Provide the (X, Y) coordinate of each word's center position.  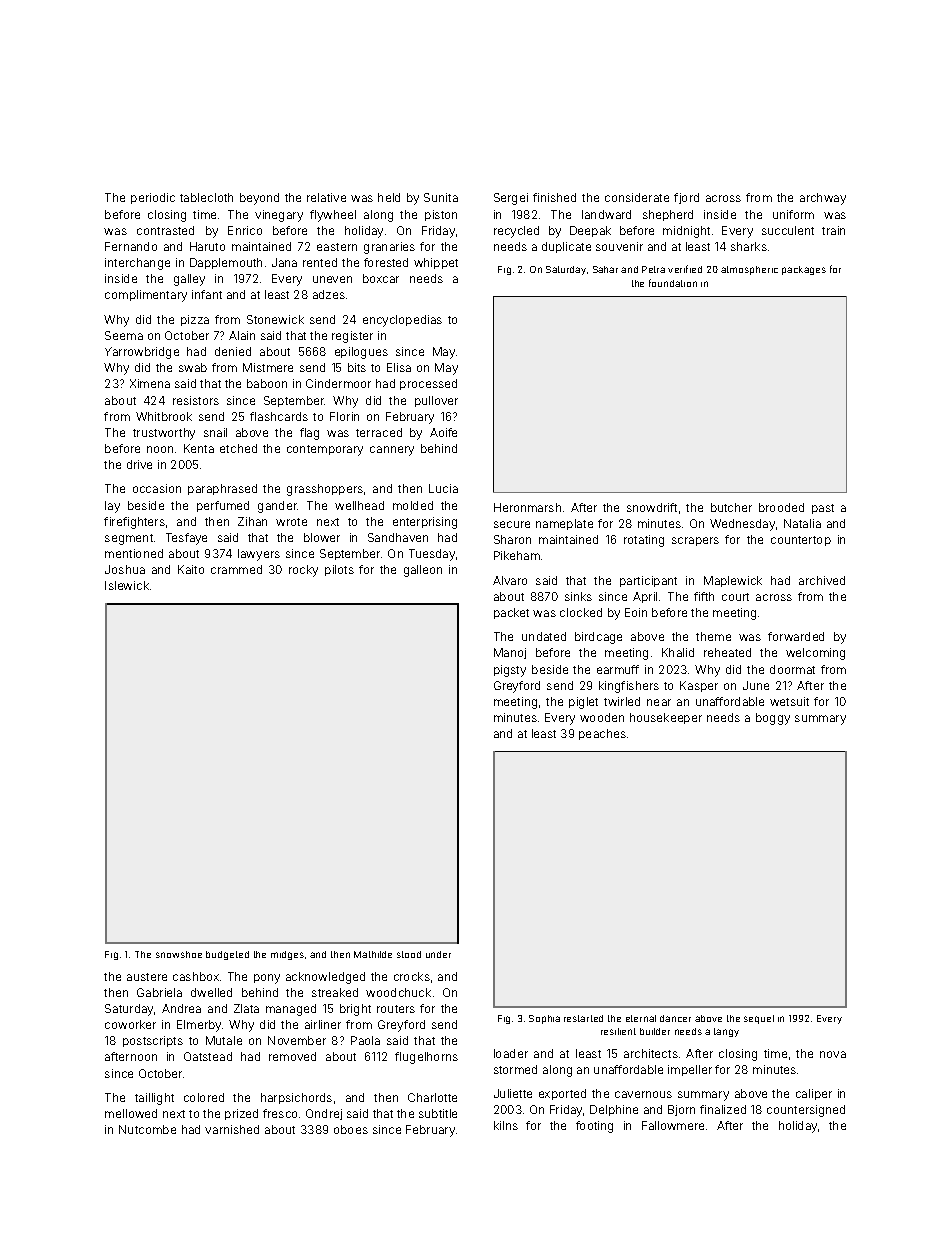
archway (823, 199)
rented (320, 262)
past (823, 509)
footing (594, 1127)
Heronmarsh (527, 507)
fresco (280, 1113)
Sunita (441, 197)
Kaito (191, 569)
